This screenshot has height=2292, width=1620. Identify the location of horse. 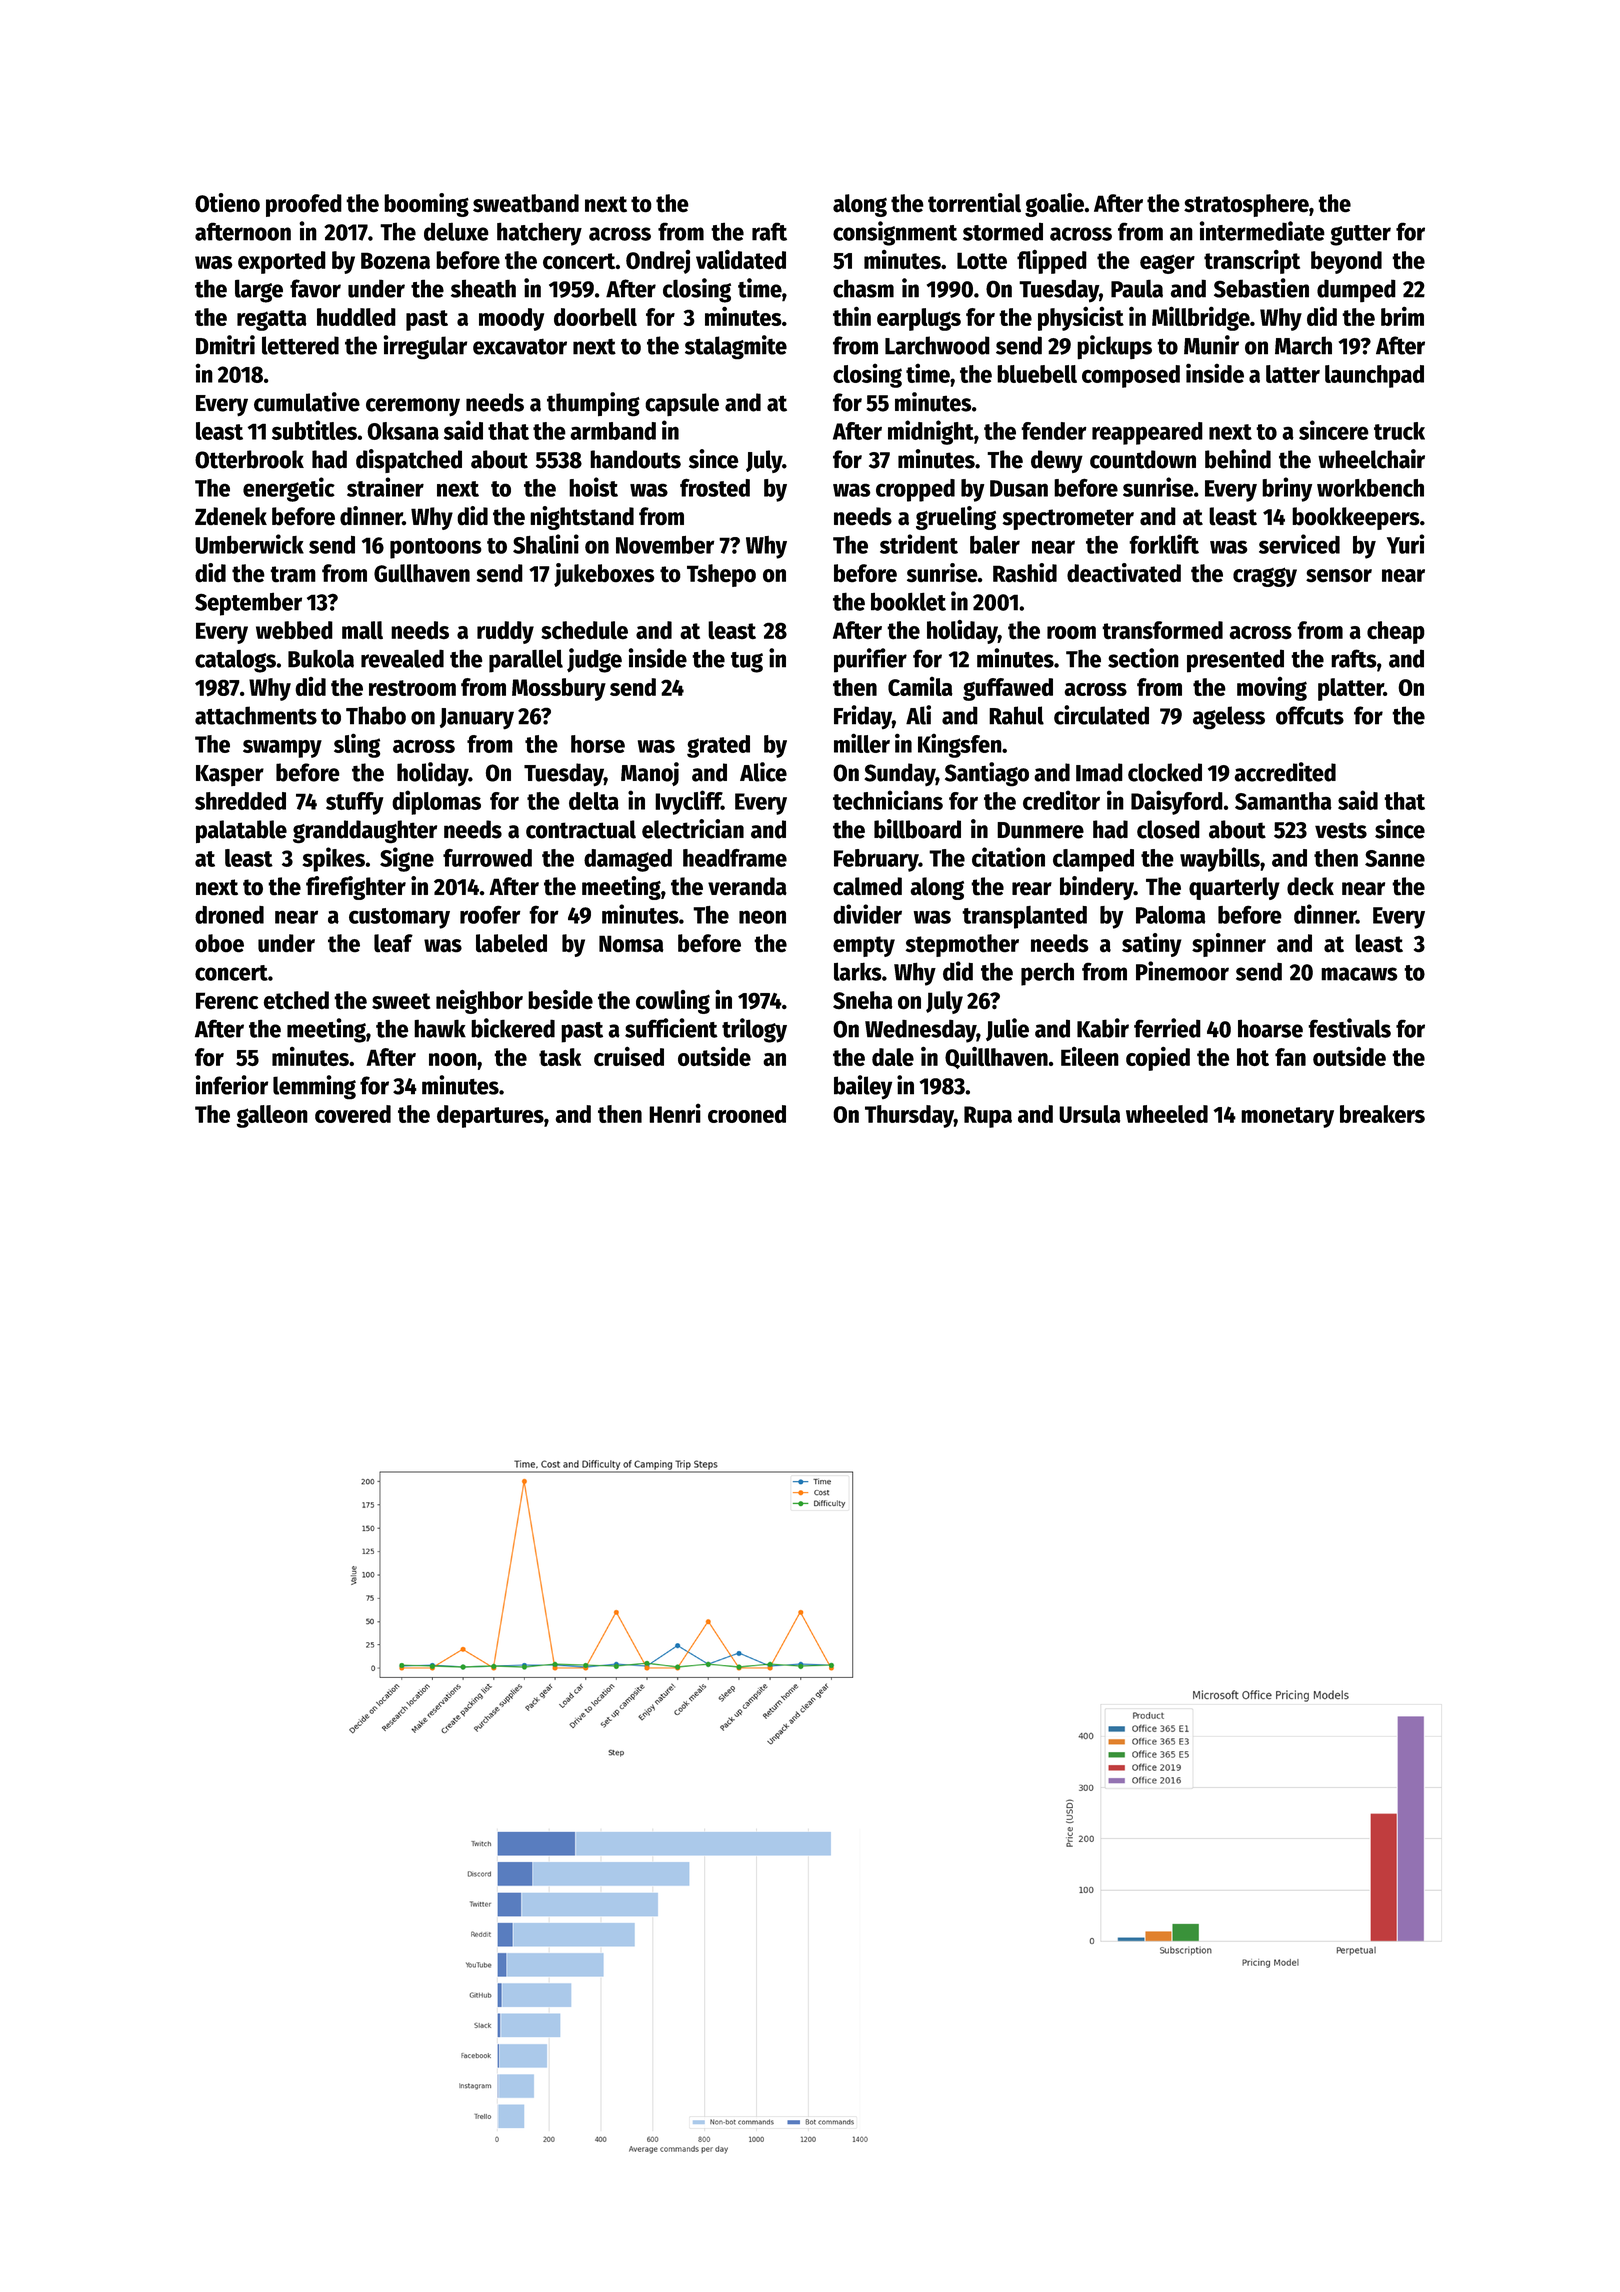
(598, 744).
